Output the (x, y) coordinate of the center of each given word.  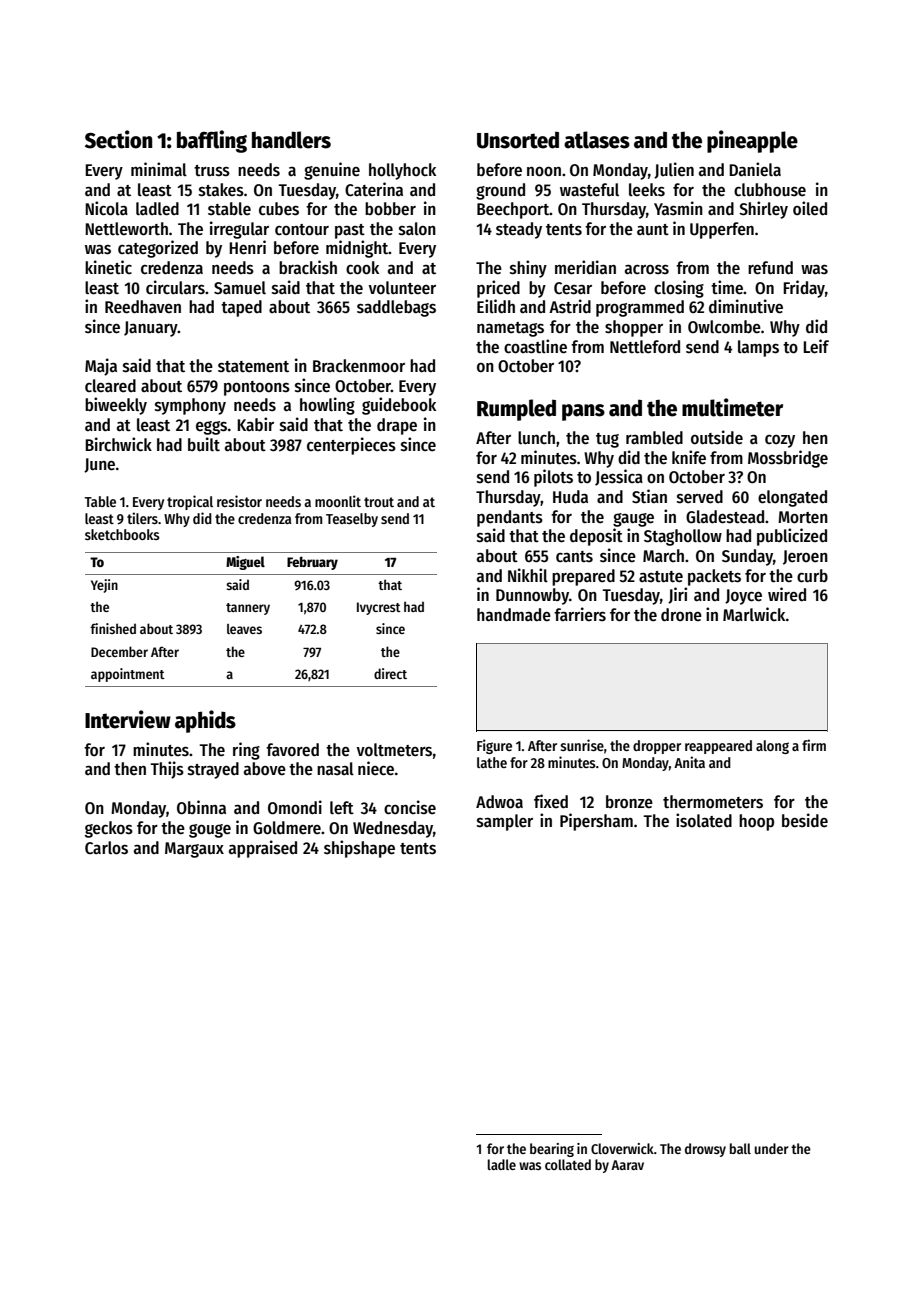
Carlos (106, 848)
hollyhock (402, 171)
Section (118, 139)
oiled (810, 208)
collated (568, 1164)
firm (814, 745)
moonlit (338, 501)
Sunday (747, 557)
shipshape (359, 849)
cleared (110, 386)
